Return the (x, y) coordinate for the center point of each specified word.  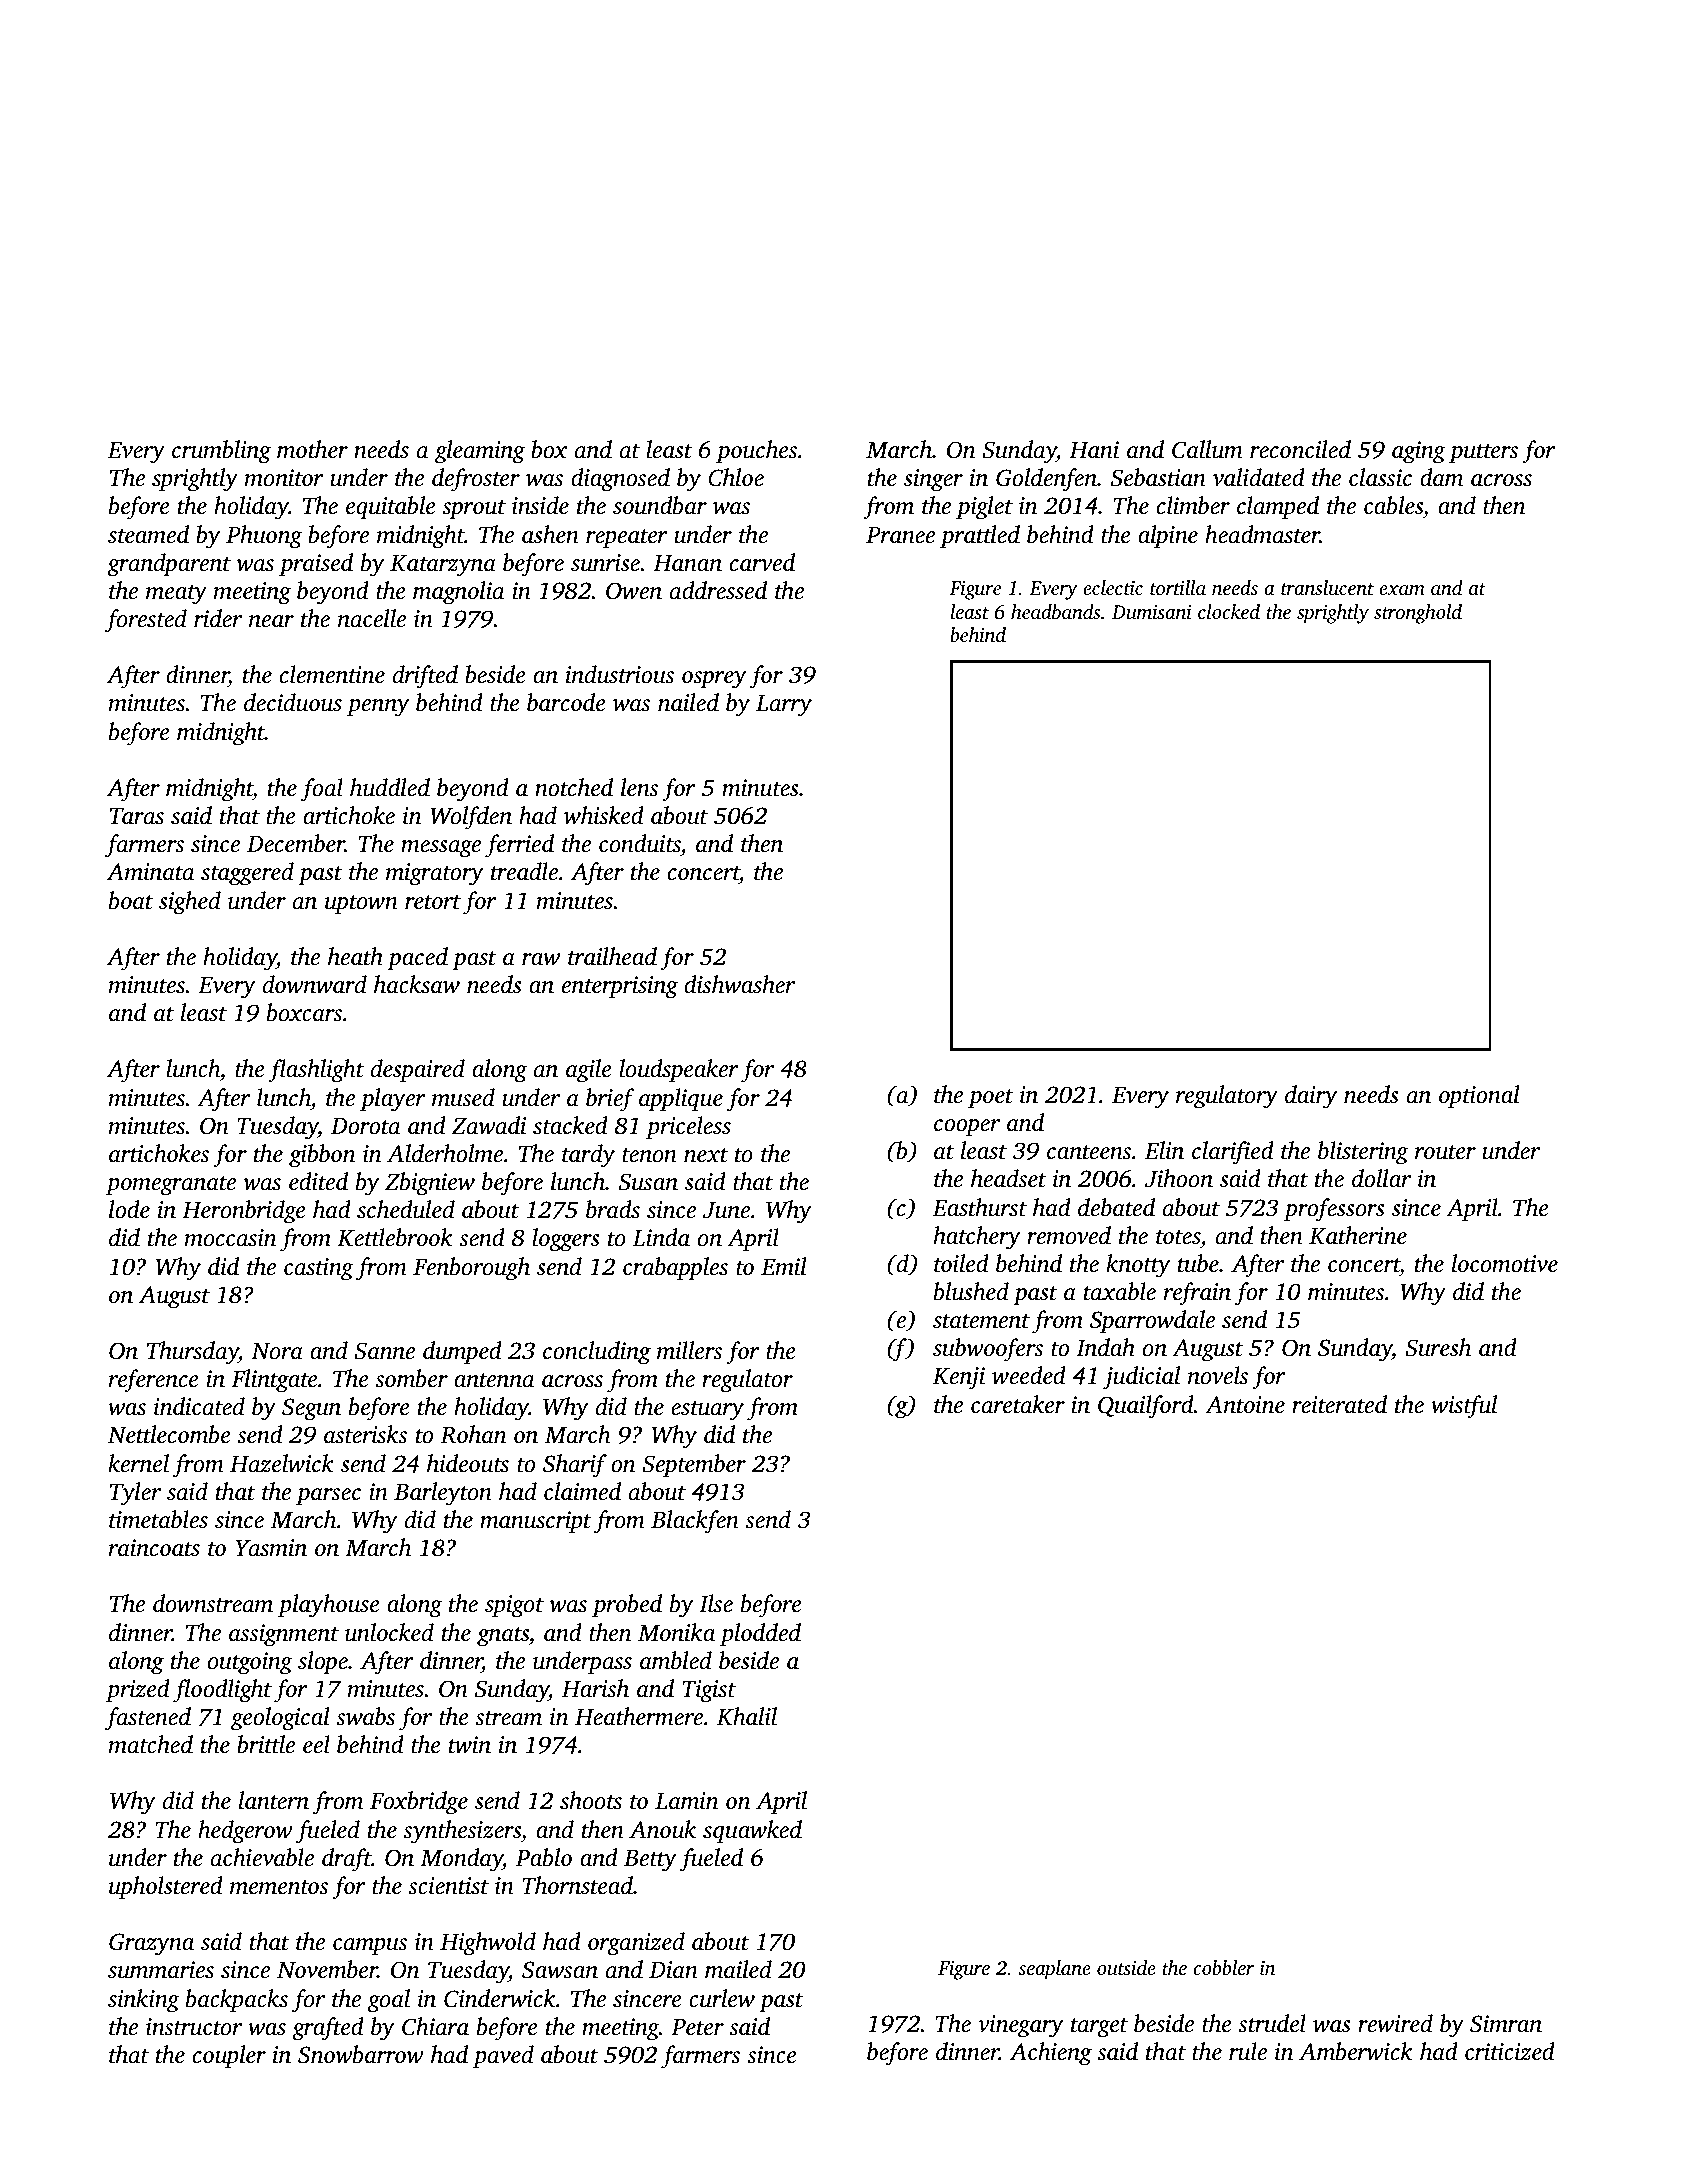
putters (1483, 454)
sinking (144, 2001)
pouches (756, 452)
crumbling (221, 452)
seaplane (1054, 1970)
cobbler (1223, 1967)
